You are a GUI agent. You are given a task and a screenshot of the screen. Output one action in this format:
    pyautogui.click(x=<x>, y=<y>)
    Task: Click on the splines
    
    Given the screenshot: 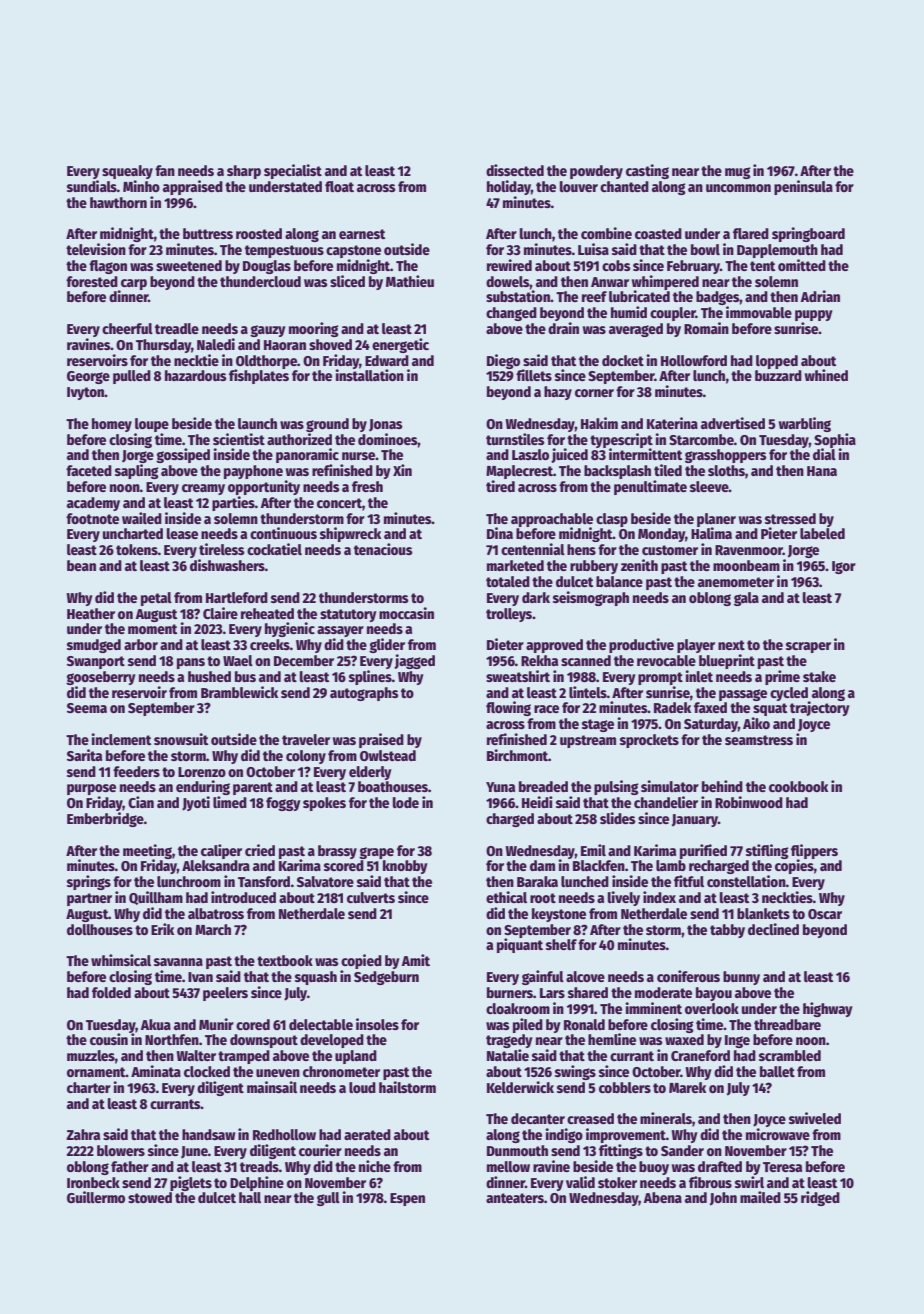 What is the action you would take?
    pyautogui.click(x=370, y=677)
